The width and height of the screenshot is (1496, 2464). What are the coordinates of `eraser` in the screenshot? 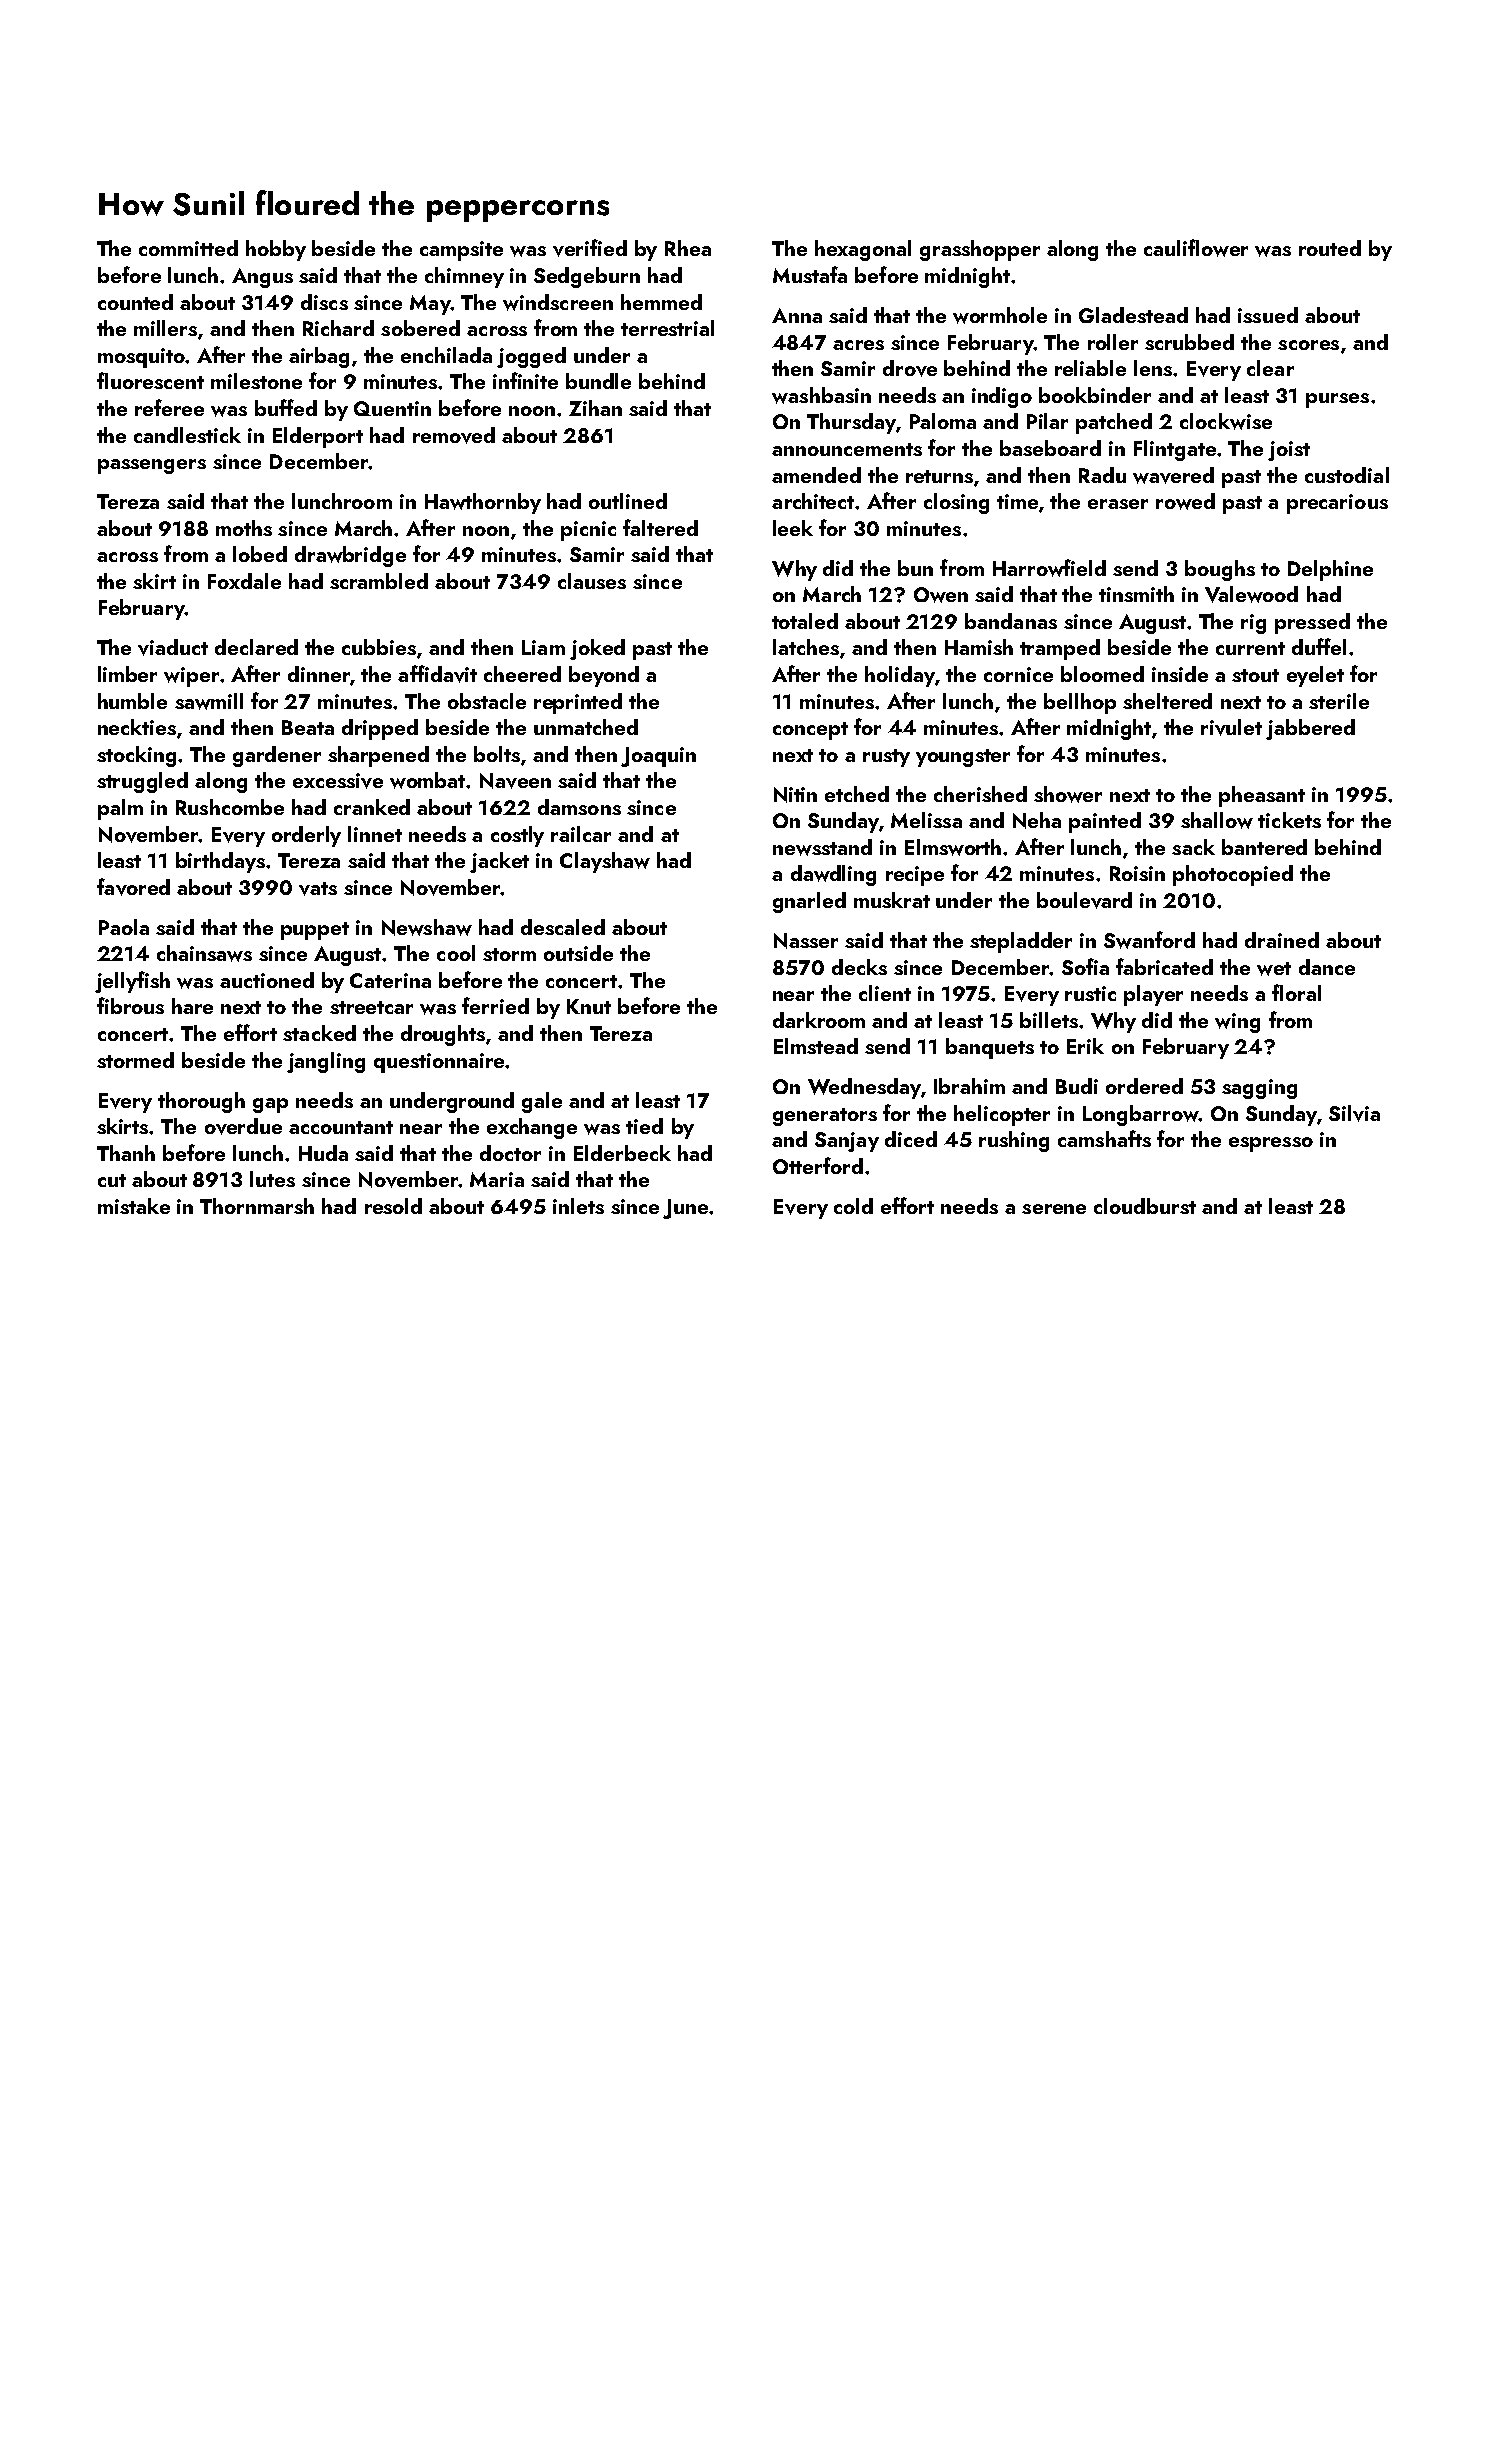 It's located at (1118, 504).
